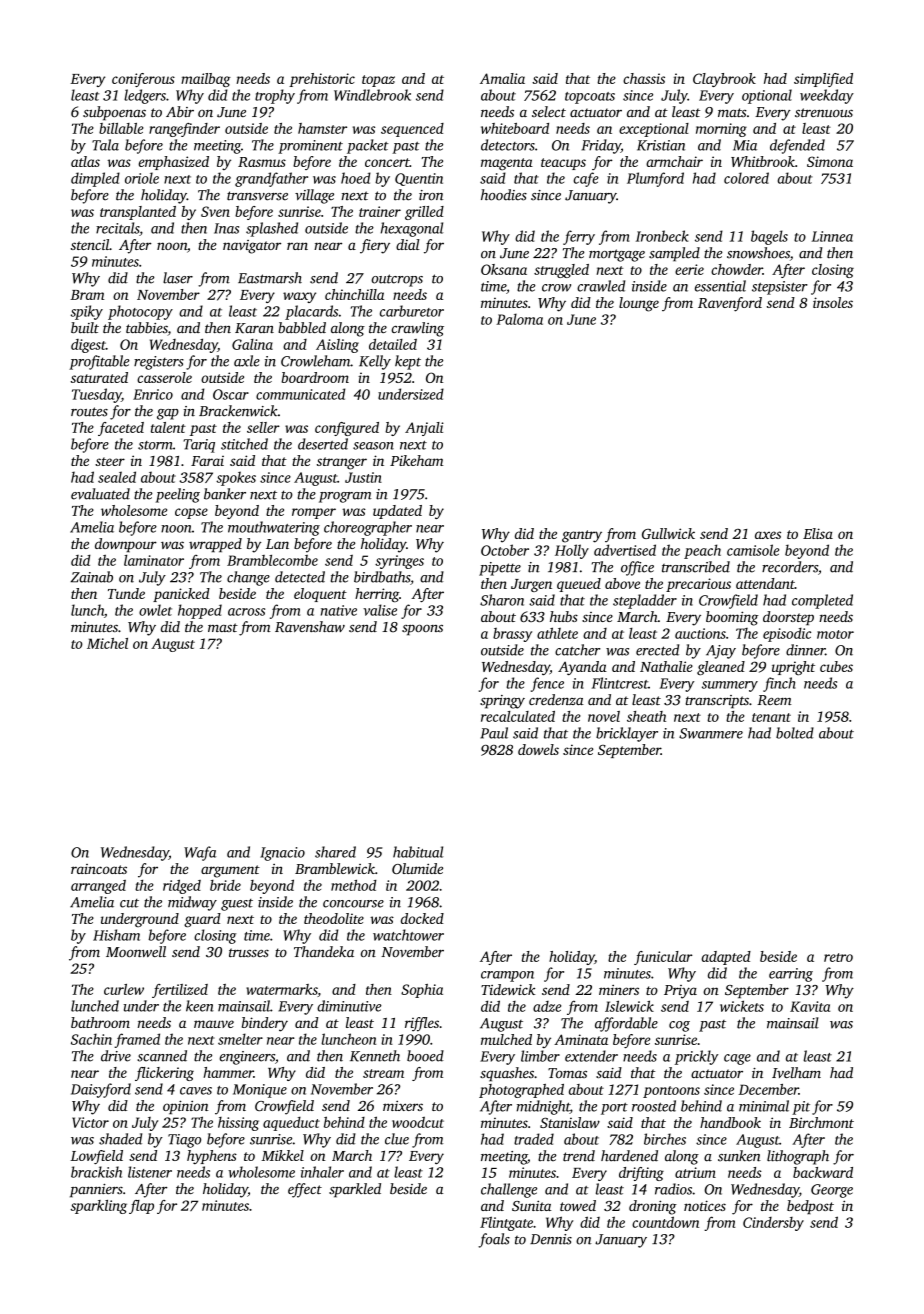 The width and height of the screenshot is (924, 1314). I want to click on topaz, so click(378, 81).
